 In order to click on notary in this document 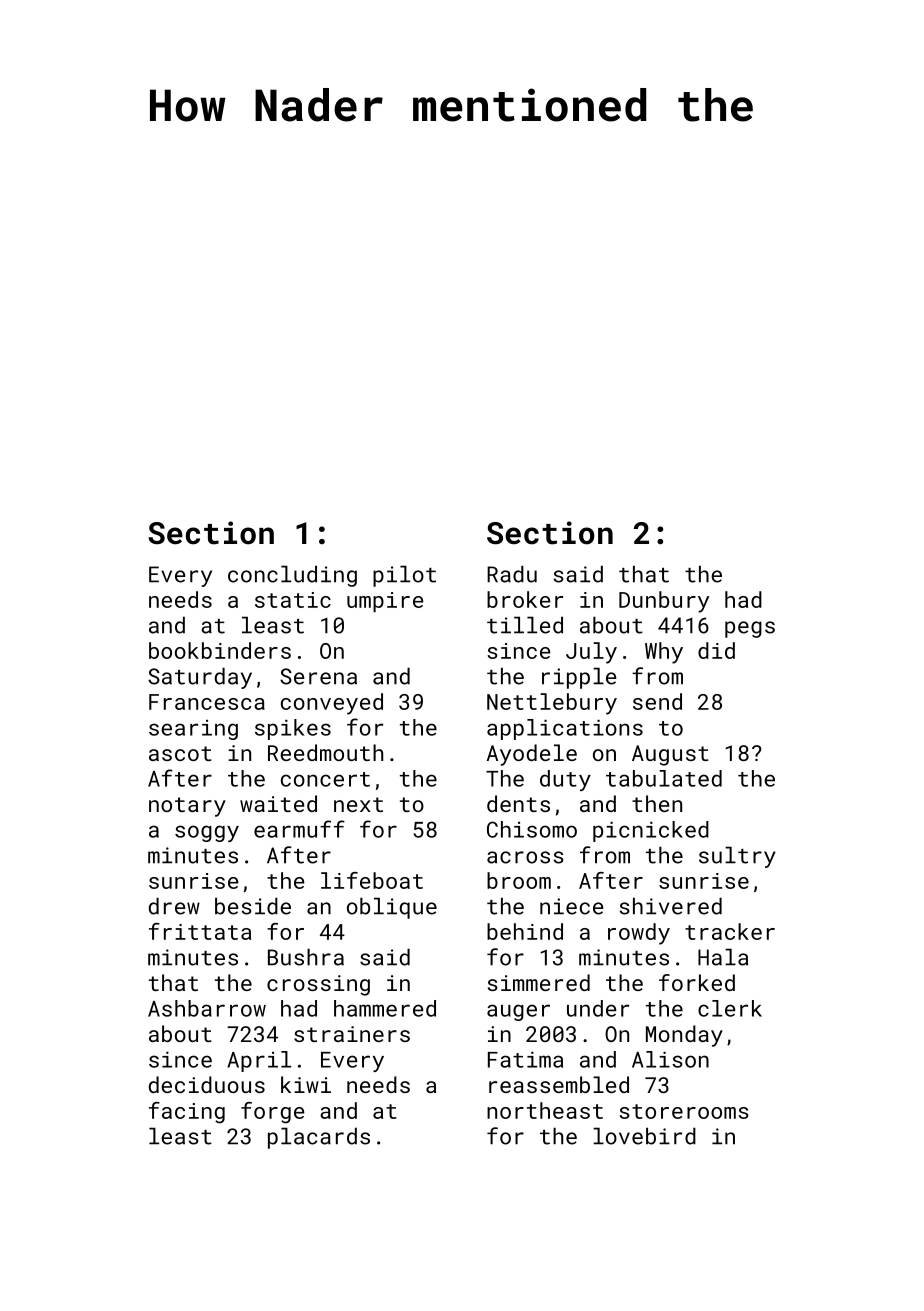, I will do `click(187, 807)`.
